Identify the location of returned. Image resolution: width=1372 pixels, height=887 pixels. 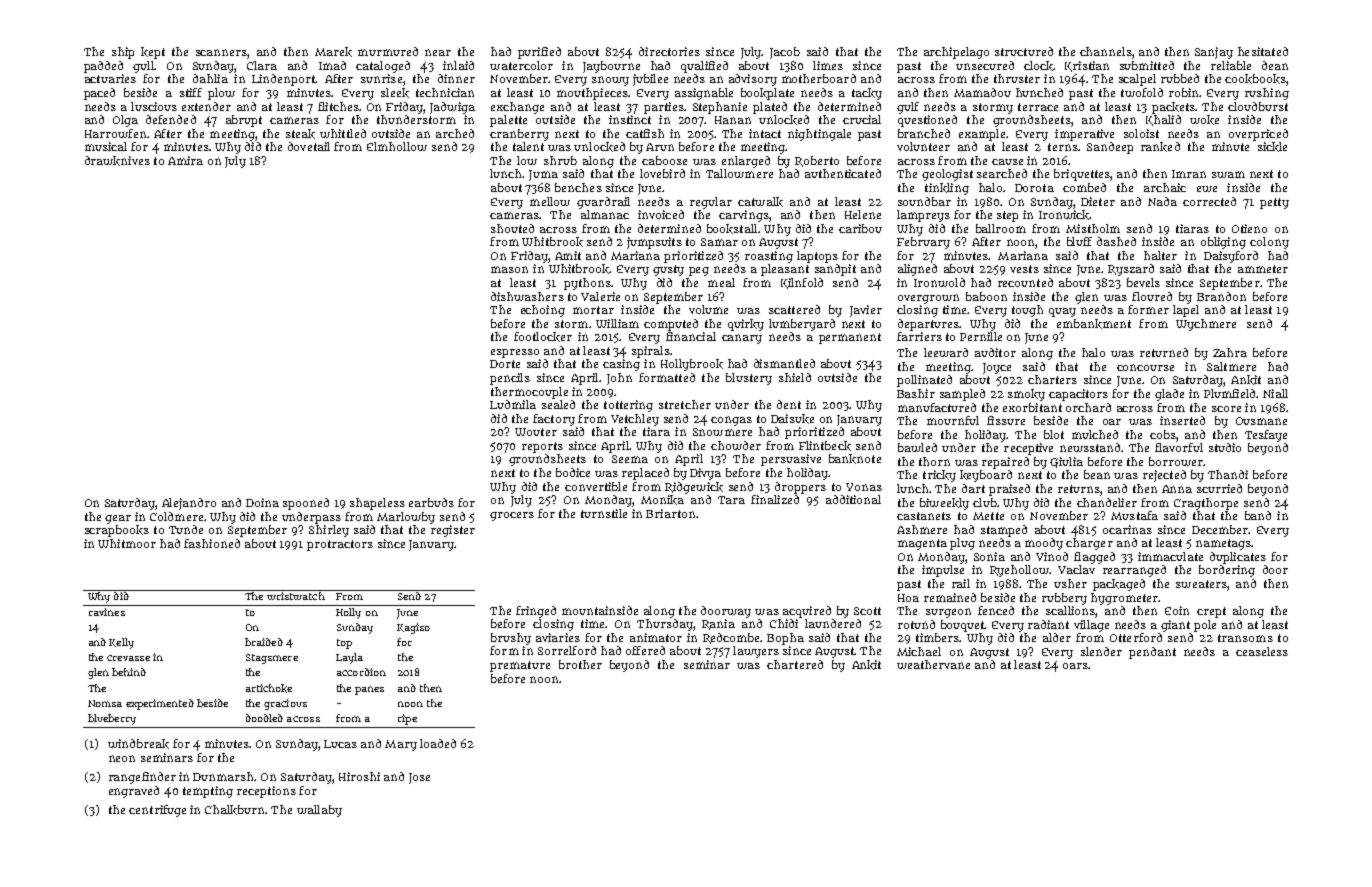
(1164, 352).
